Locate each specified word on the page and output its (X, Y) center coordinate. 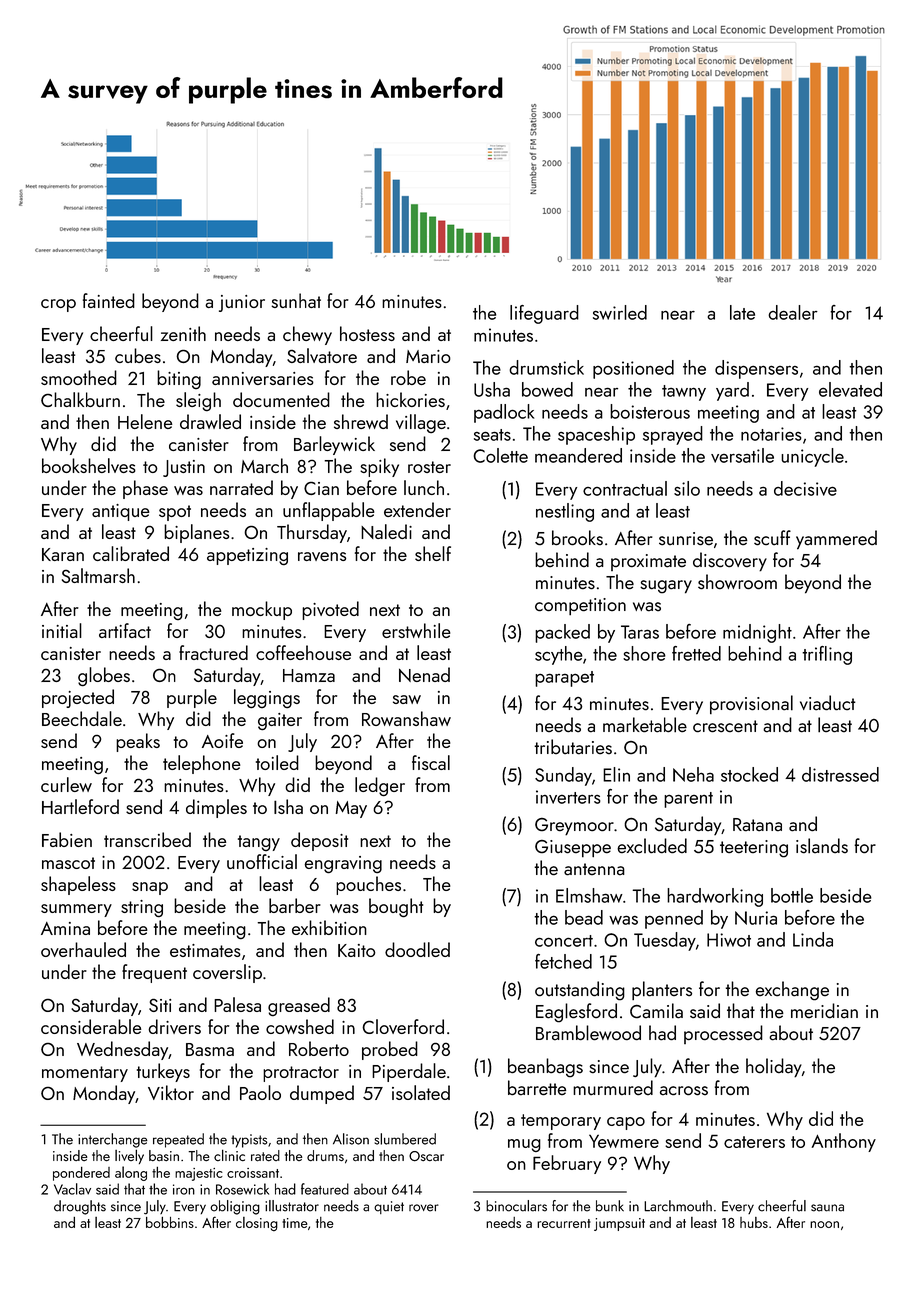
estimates (205, 950)
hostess (367, 333)
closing (257, 1224)
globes (104, 676)
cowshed (300, 1026)
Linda (813, 939)
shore (644, 653)
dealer (793, 312)
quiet (389, 1207)
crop (58, 305)
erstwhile (416, 630)
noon (824, 1224)
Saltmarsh (98, 575)
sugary (666, 587)
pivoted (330, 610)
